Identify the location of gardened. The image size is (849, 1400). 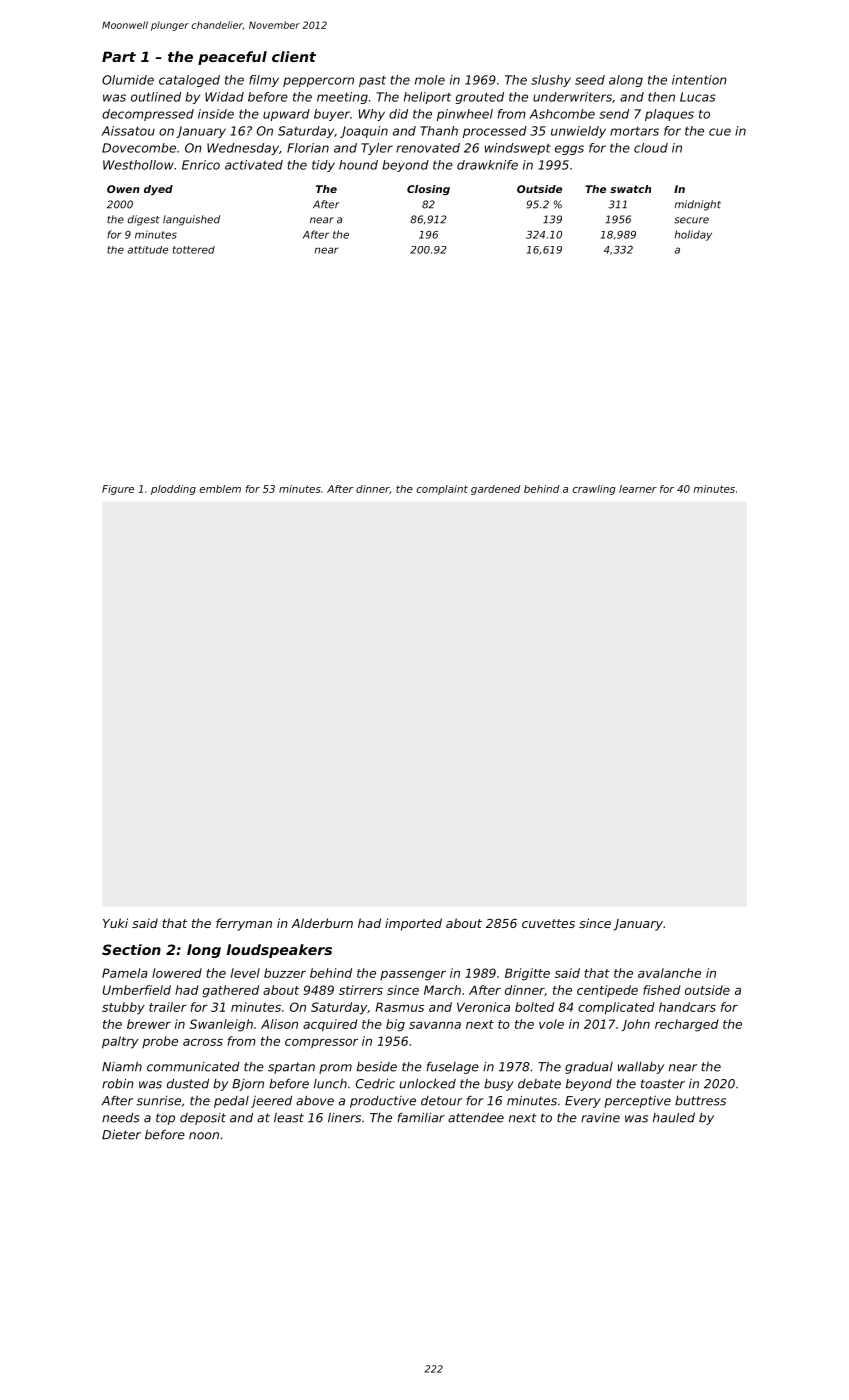
(496, 490).
